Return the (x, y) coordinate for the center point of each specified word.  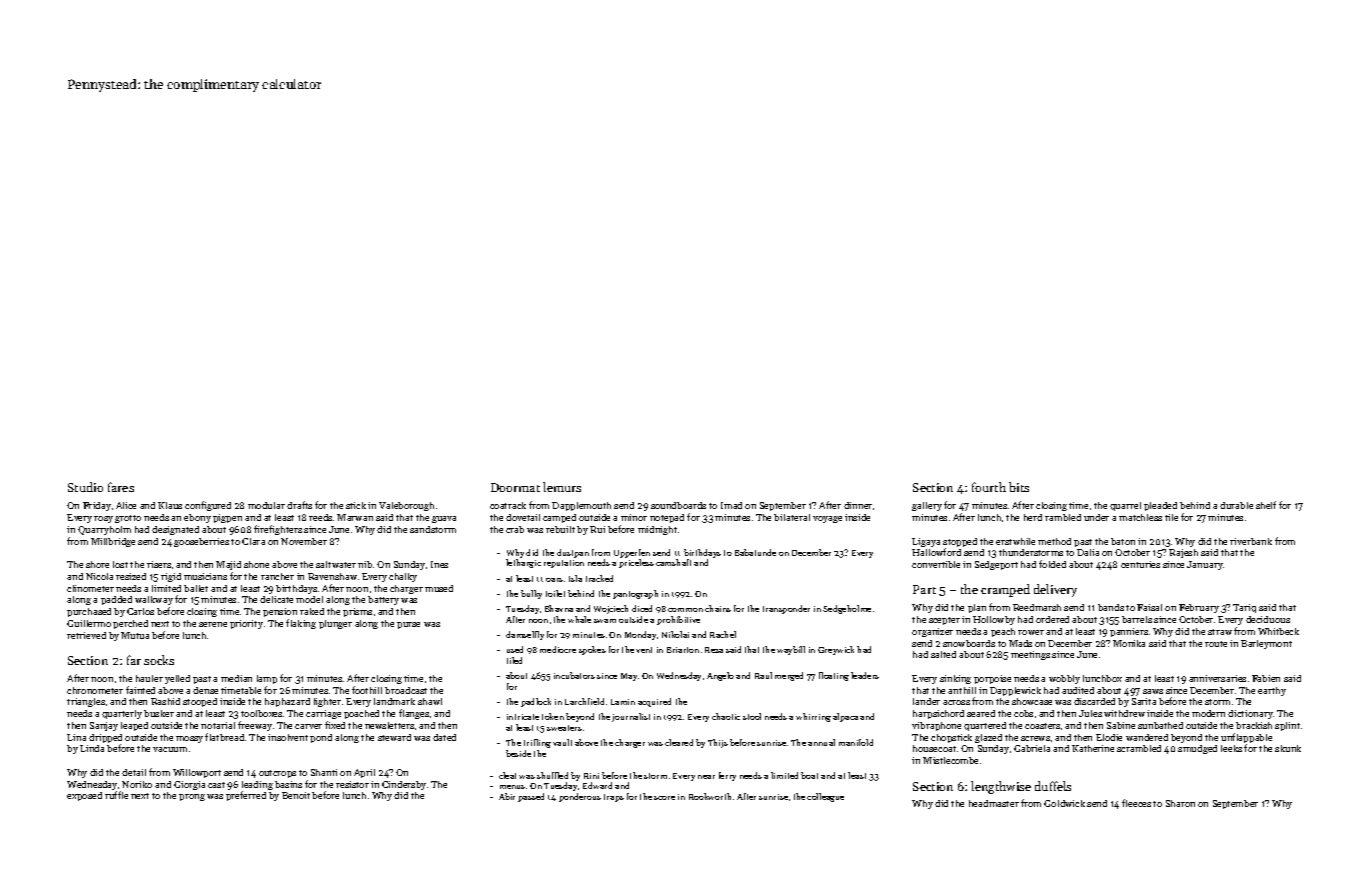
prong (192, 797)
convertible (936, 564)
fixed (335, 725)
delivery (1055, 590)
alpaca (845, 717)
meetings (1030, 655)
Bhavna (559, 608)
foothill (367, 690)
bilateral (792, 517)
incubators (574, 675)
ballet (196, 588)
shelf (1266, 505)
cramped (1005, 590)
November (304, 541)
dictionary (1250, 714)
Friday (97, 506)
